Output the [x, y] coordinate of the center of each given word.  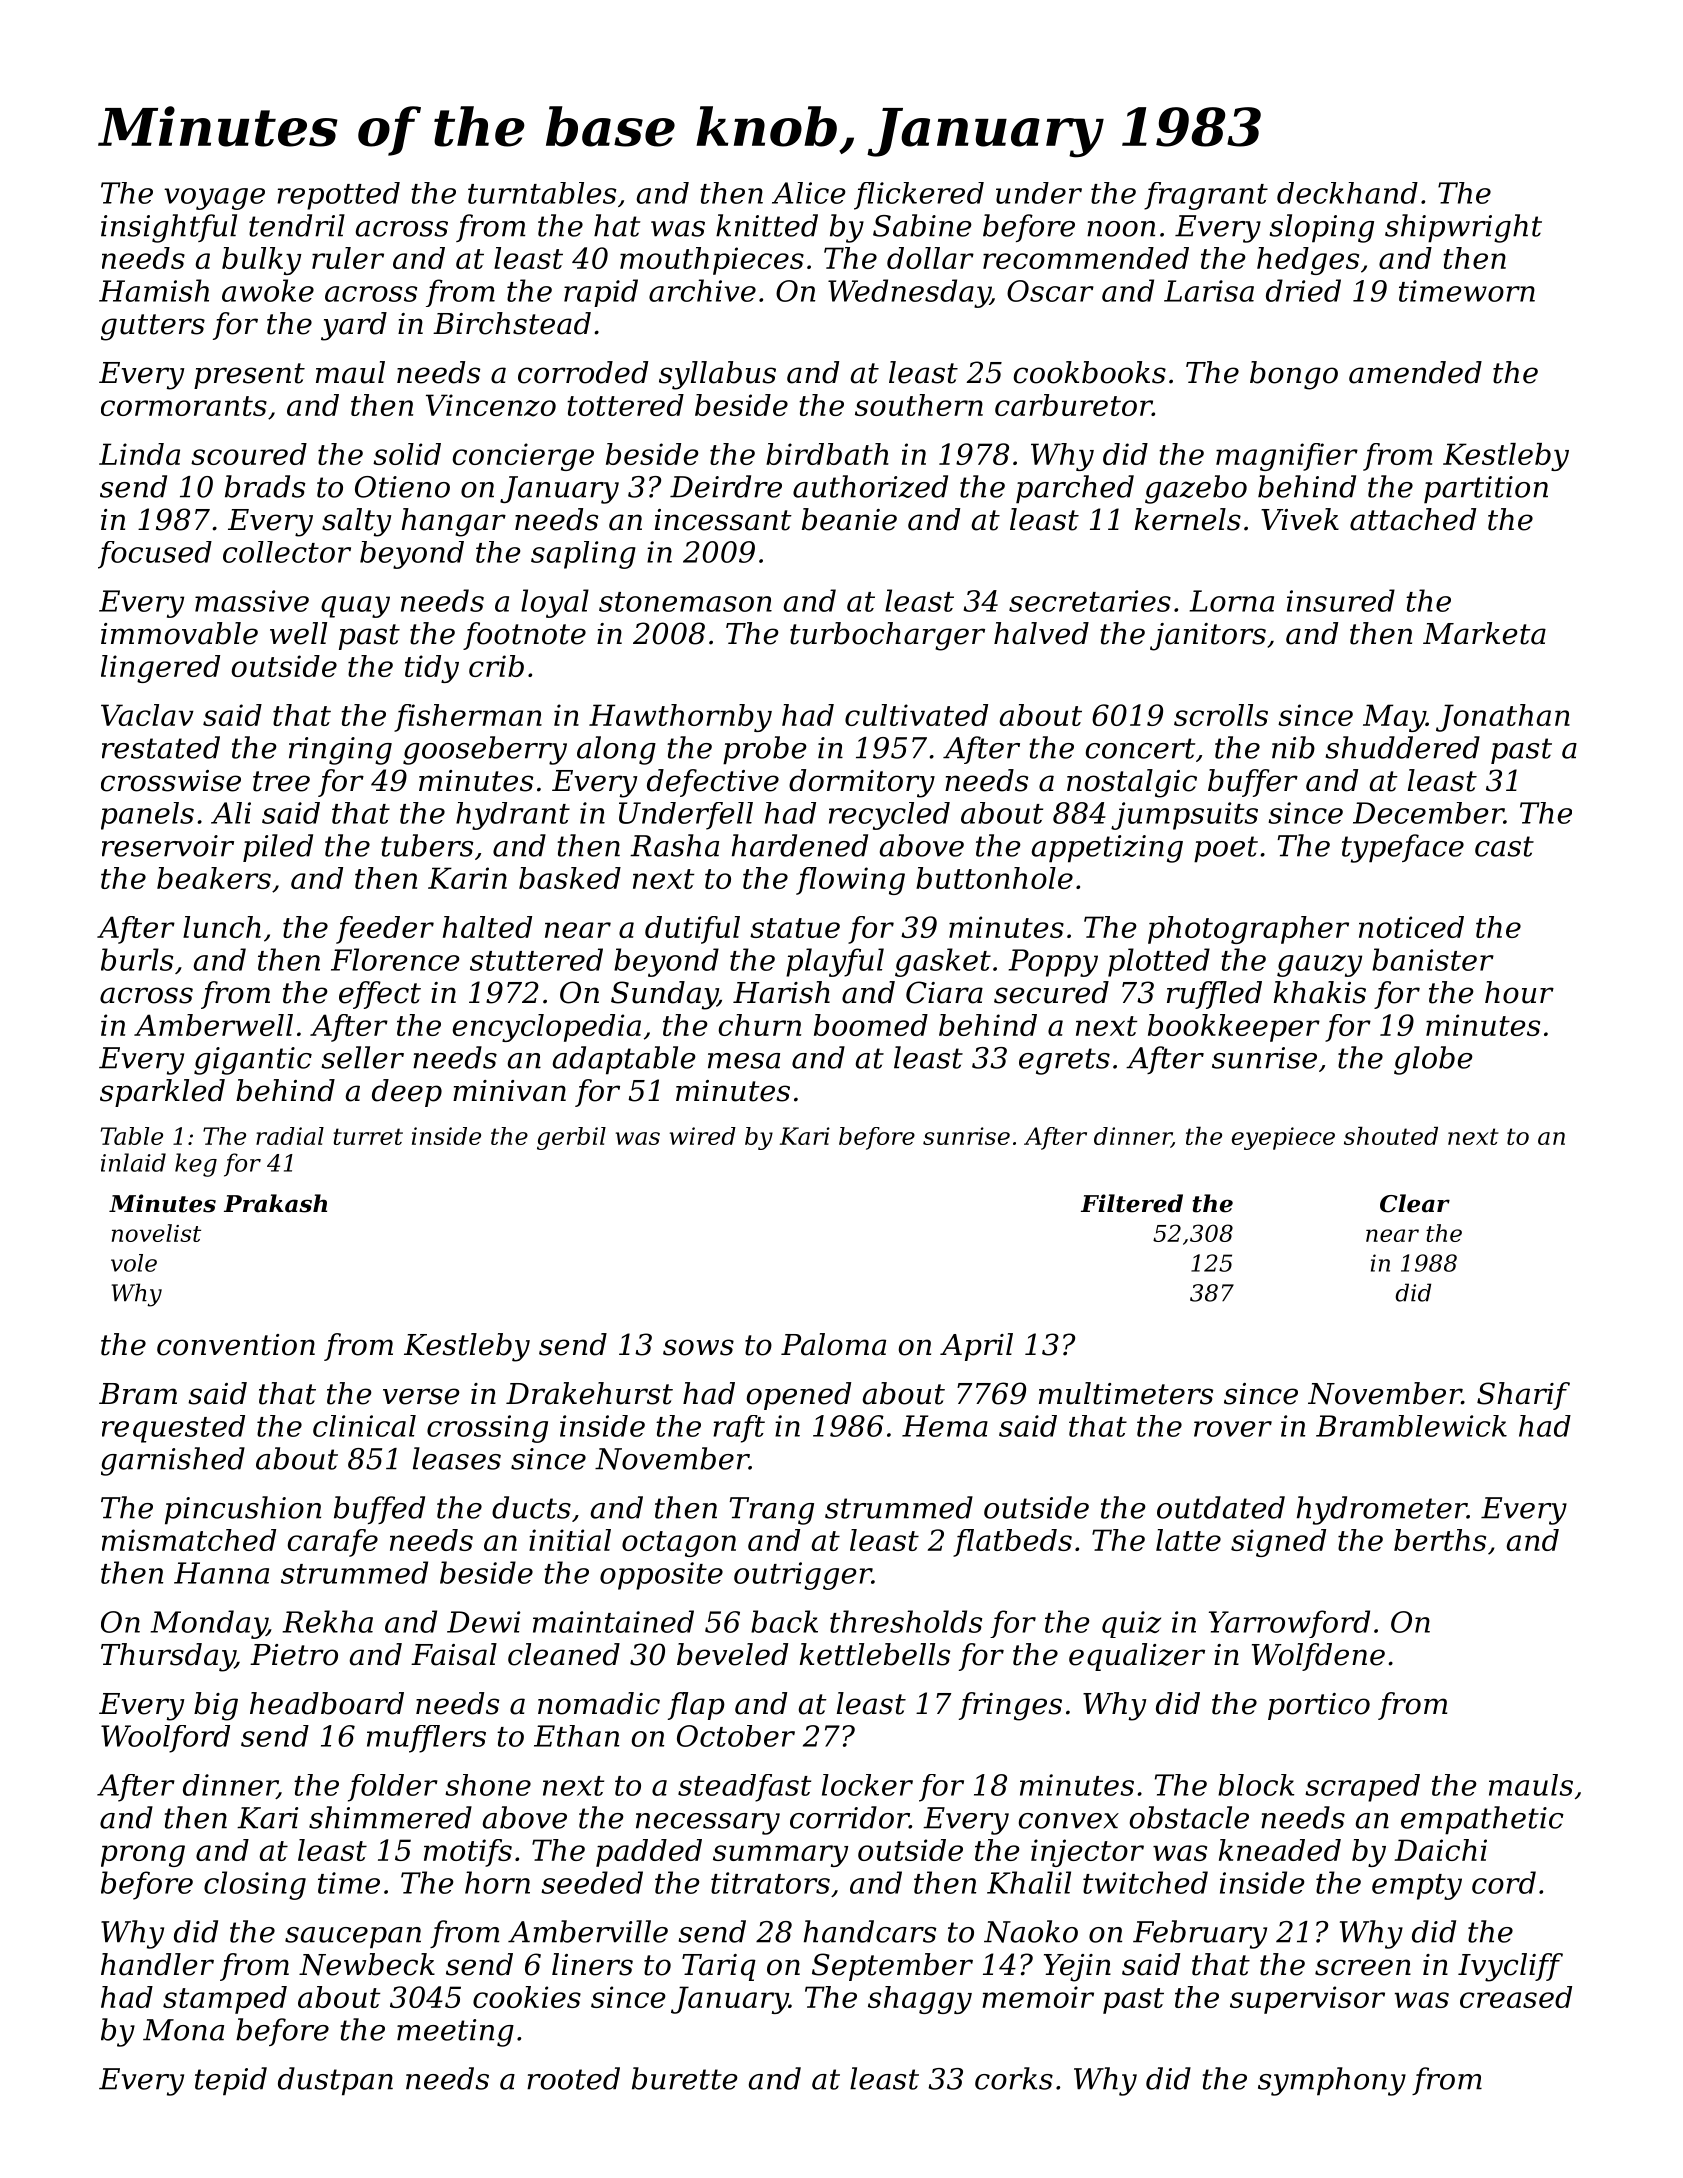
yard [354, 326]
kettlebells [875, 1654]
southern [919, 405]
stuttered [536, 959]
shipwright [1463, 228]
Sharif [1523, 1396]
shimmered [390, 1817]
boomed [871, 1025]
